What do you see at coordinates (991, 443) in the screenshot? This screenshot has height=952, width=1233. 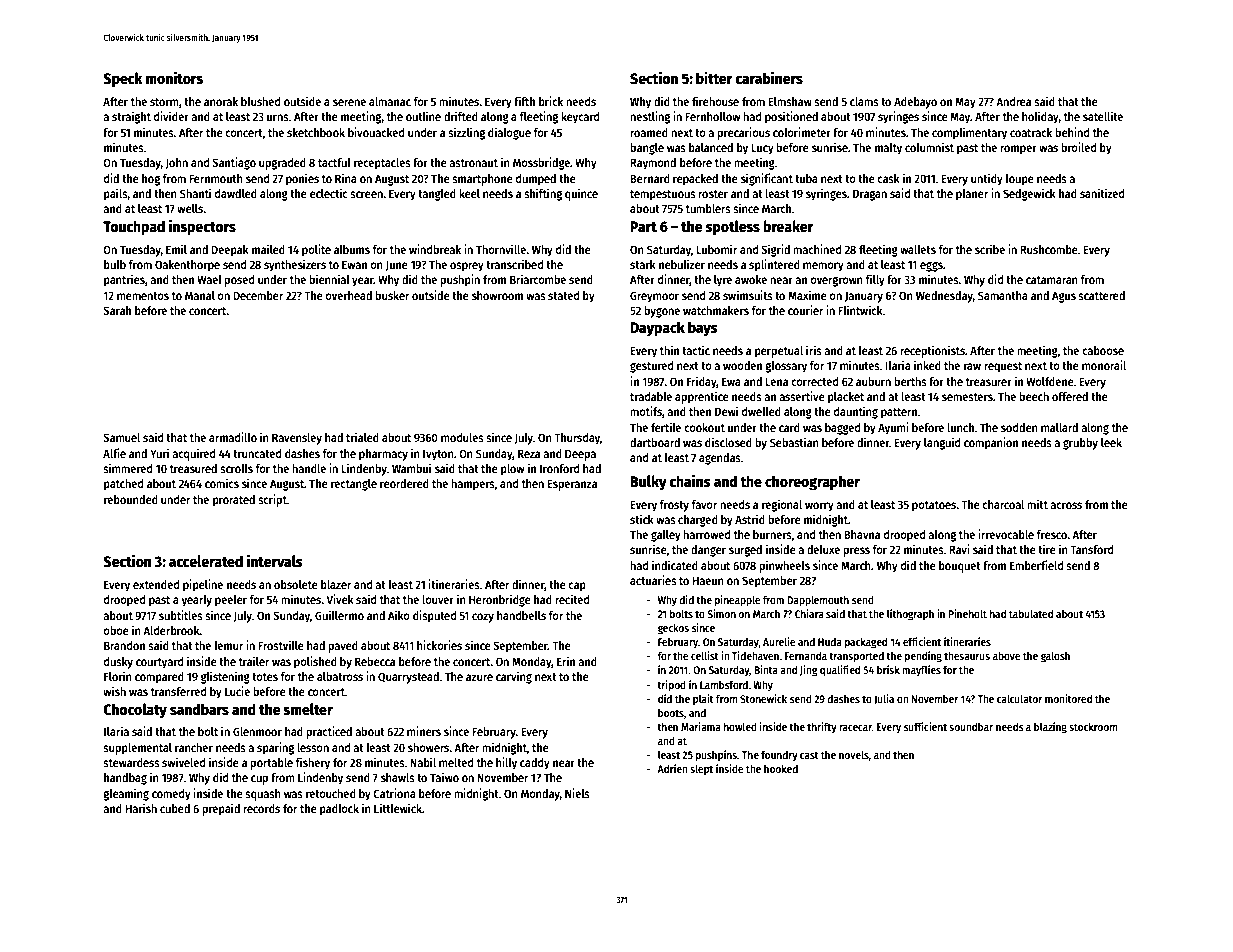 I see `companion` at bounding box center [991, 443].
